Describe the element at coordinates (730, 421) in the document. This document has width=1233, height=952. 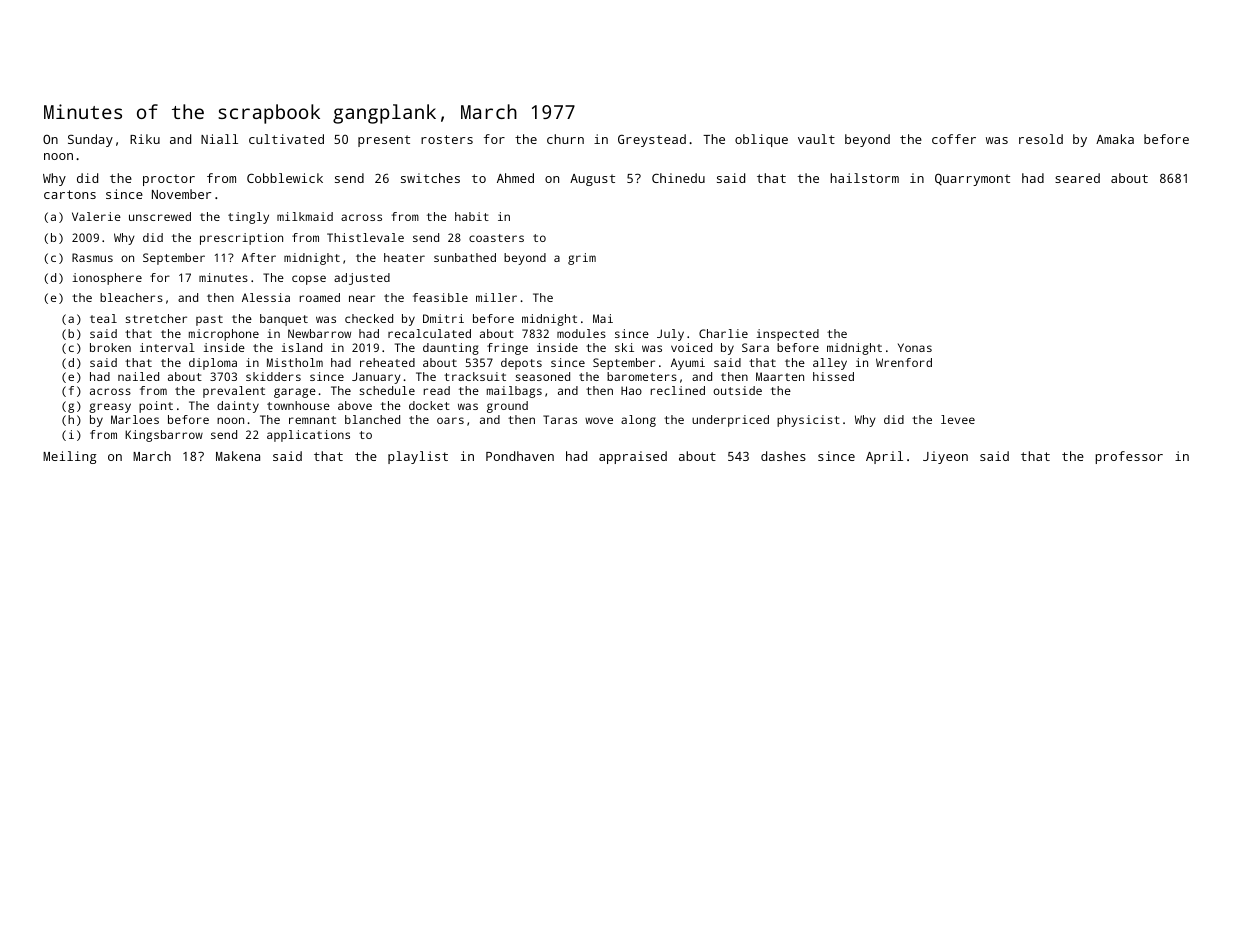
I see `underpriced` at that location.
